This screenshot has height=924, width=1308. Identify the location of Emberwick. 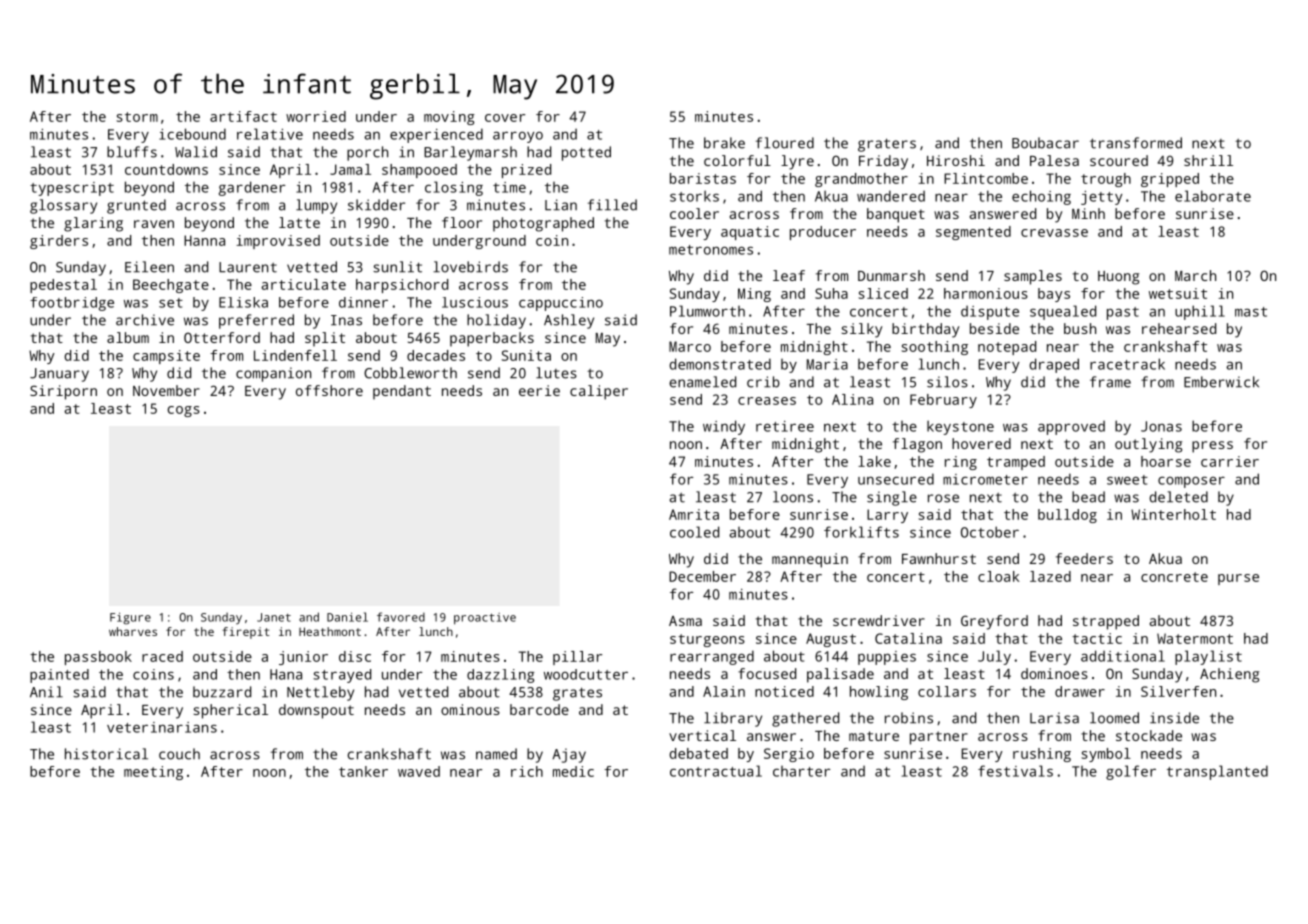
(1221, 382).
